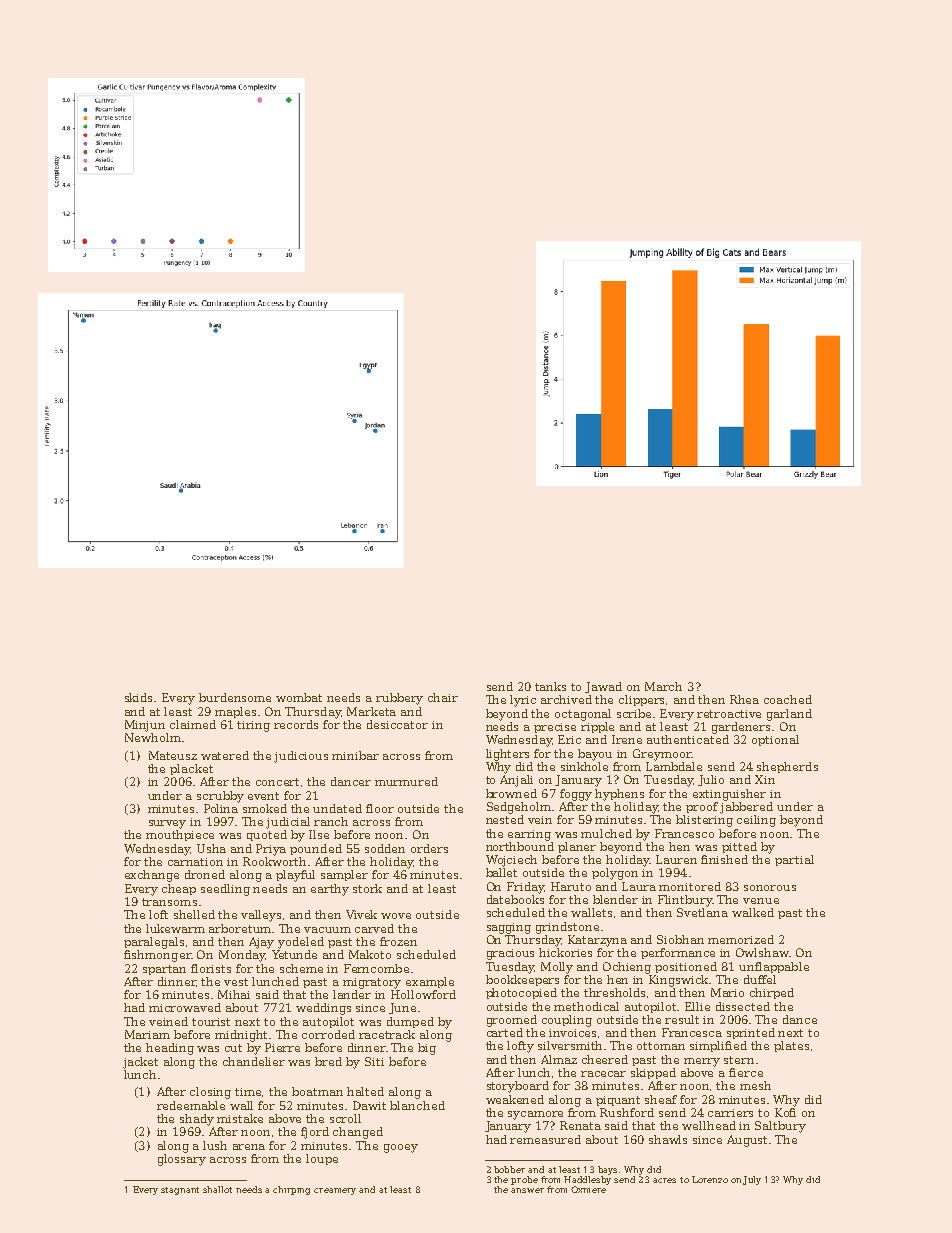 The height and width of the screenshot is (1233, 952). I want to click on Marketa, so click(371, 711).
